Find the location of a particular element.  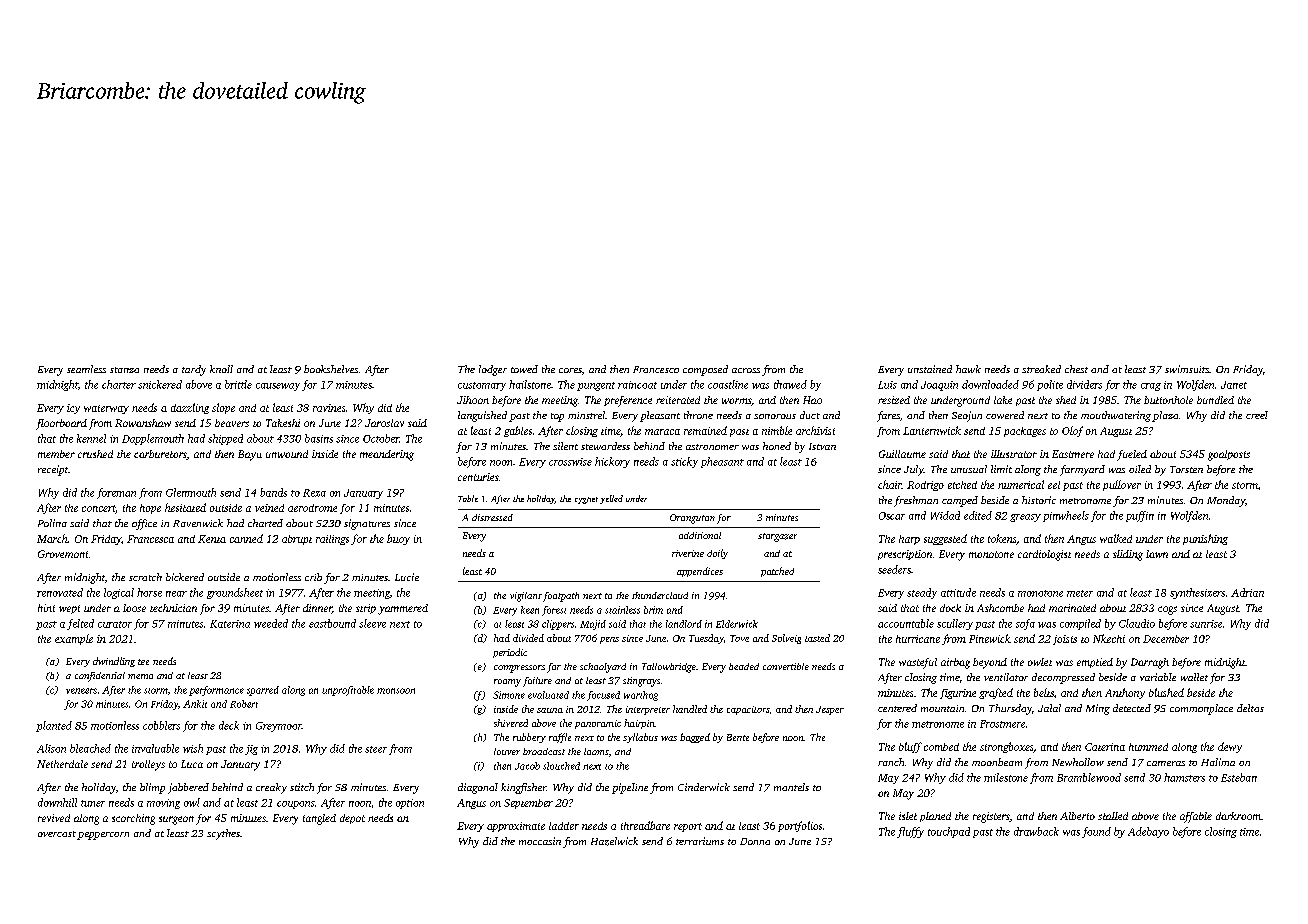

Monday is located at coordinates (1226, 501).
